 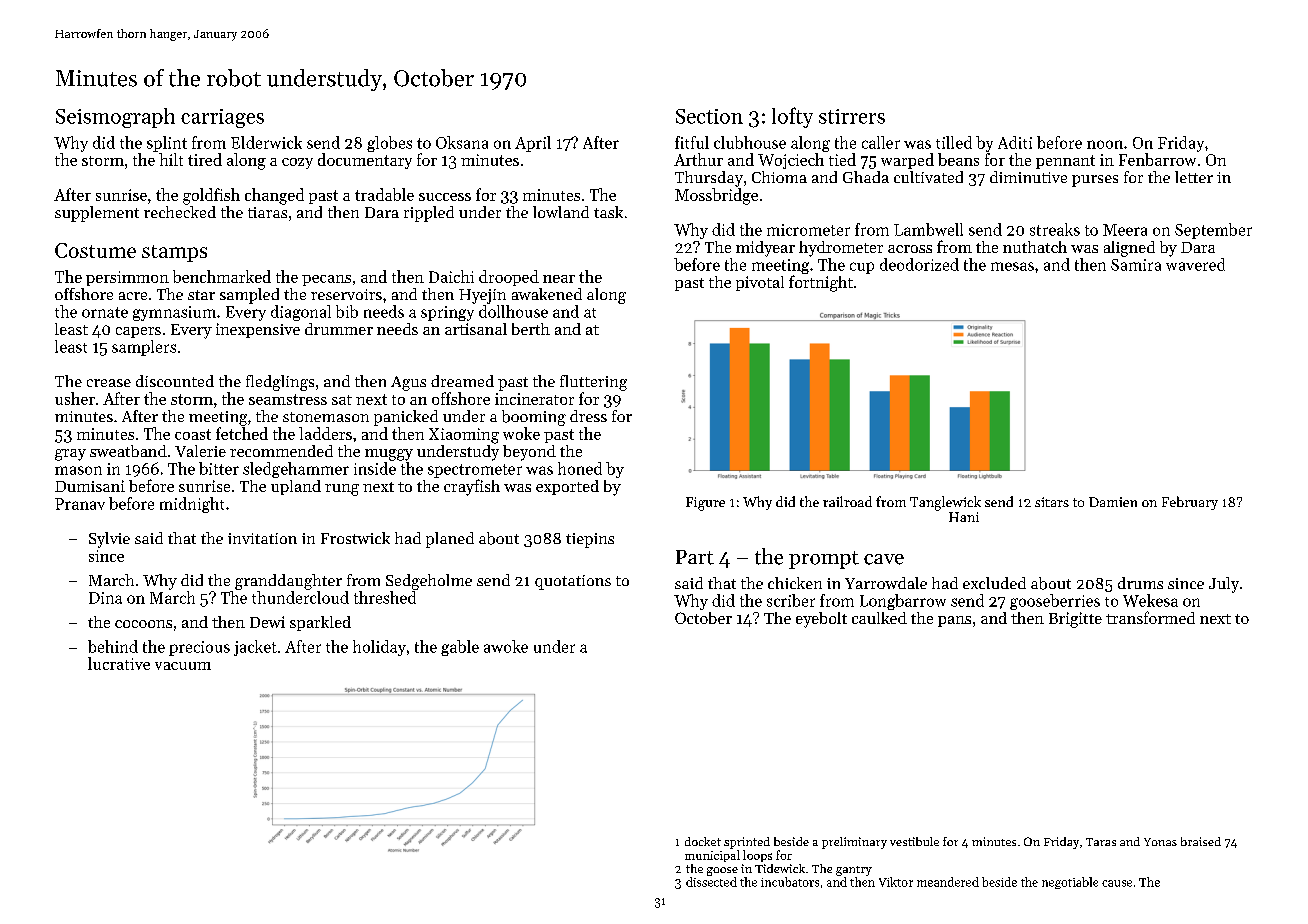 I want to click on hilt, so click(x=171, y=159).
